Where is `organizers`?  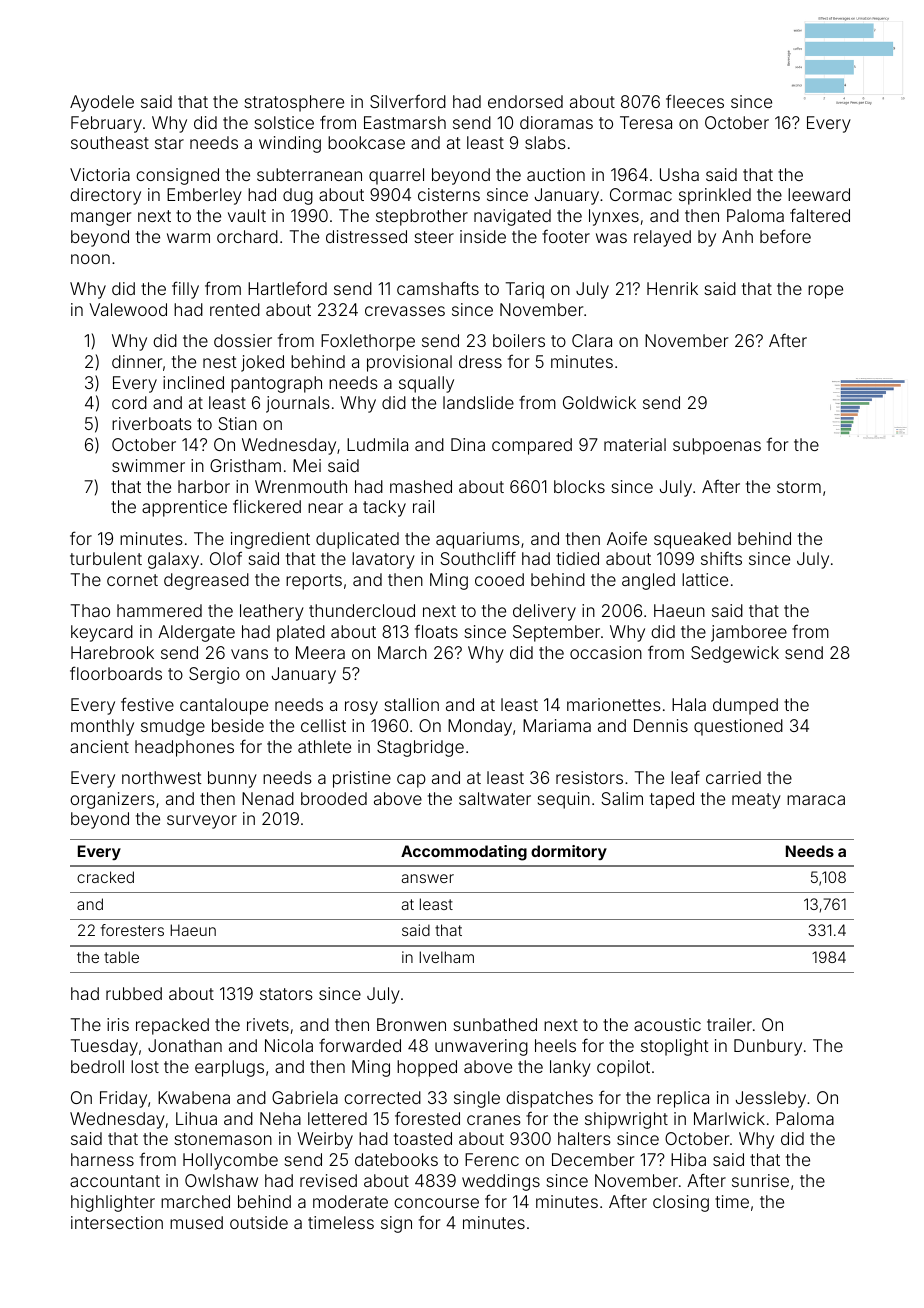 organizers is located at coordinates (112, 800).
